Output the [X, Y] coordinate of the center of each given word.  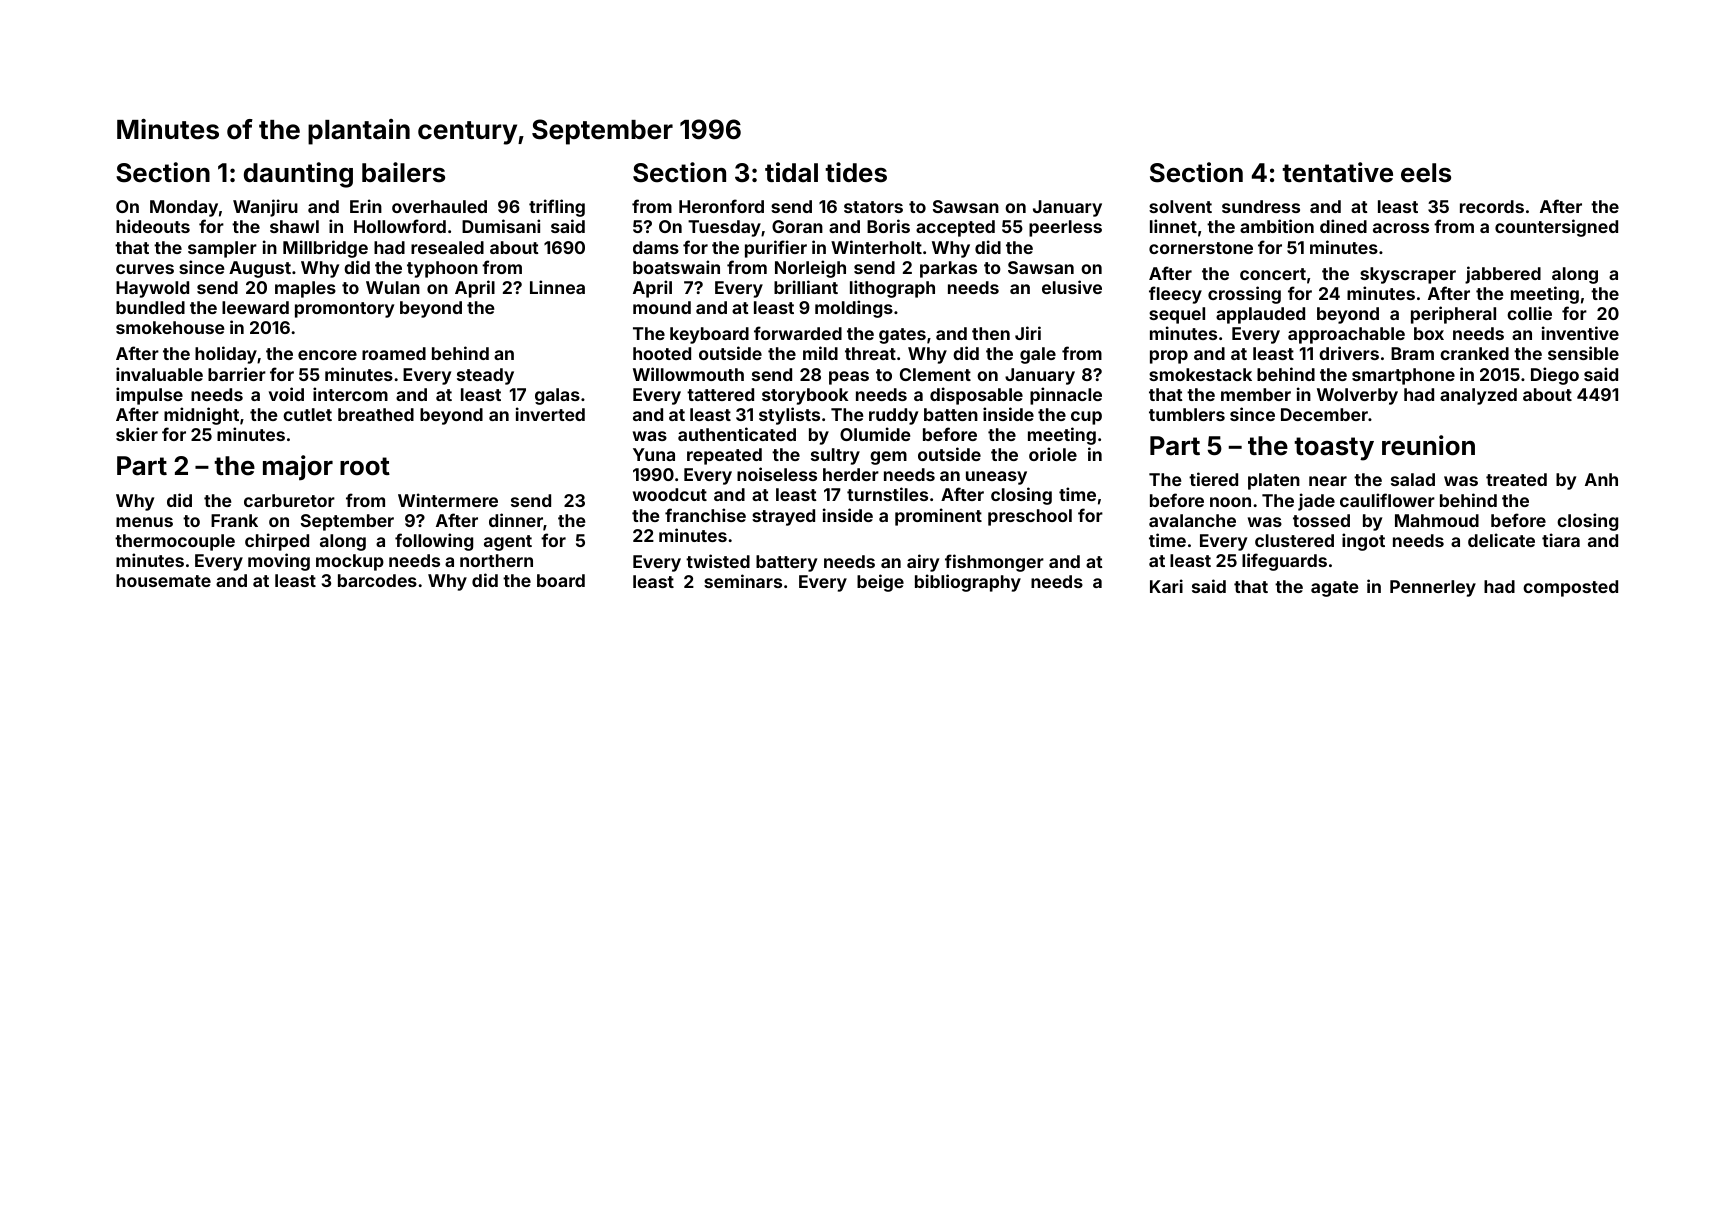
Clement [935, 374]
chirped [277, 542]
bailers [403, 172]
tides [856, 172]
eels [1426, 173]
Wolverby [1357, 396]
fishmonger [994, 563]
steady [485, 376]
